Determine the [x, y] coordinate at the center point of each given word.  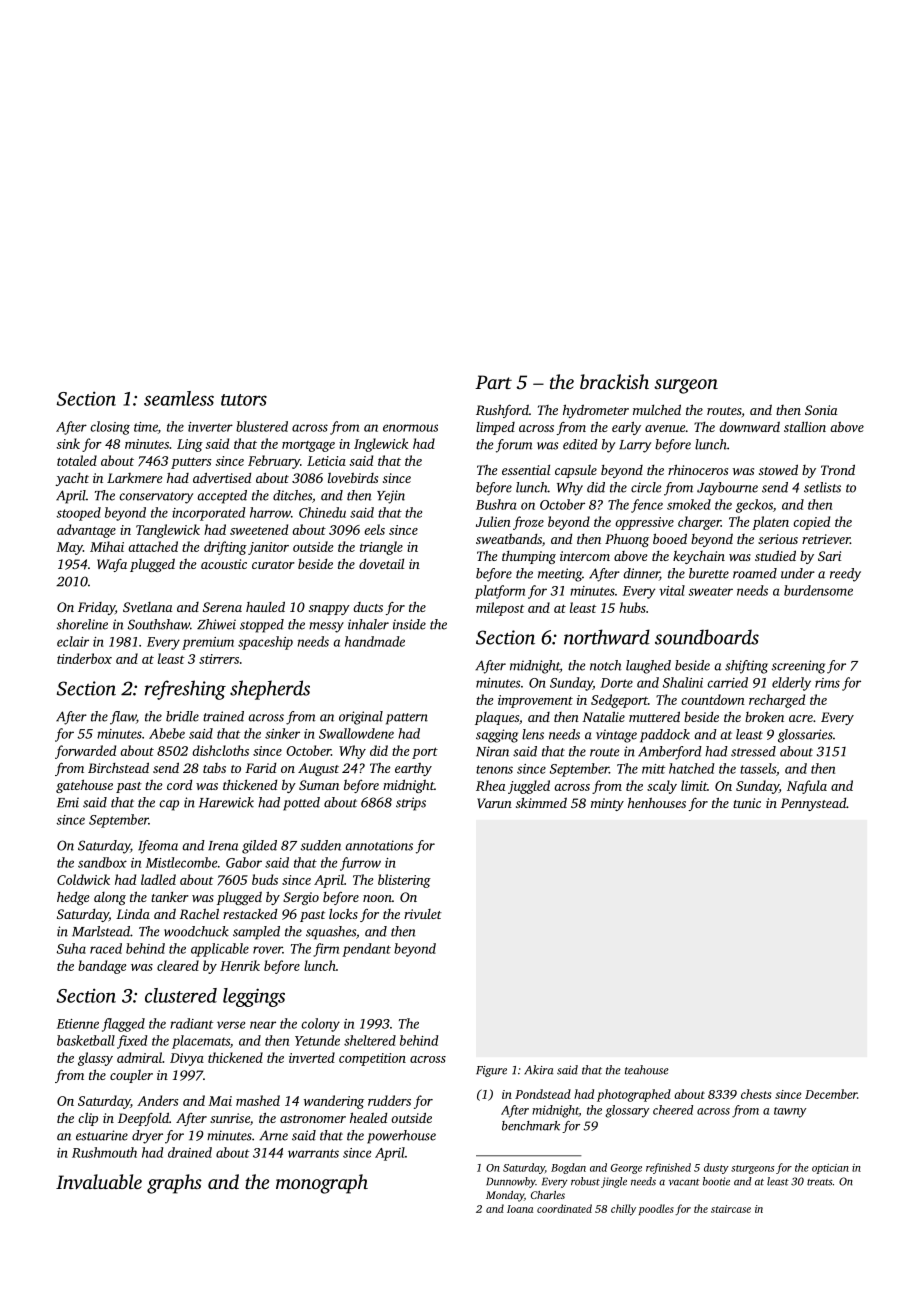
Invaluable [99, 1181]
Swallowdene [356, 733]
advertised [222, 477]
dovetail [381, 564]
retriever [826, 539]
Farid [260, 768]
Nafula [807, 787]
